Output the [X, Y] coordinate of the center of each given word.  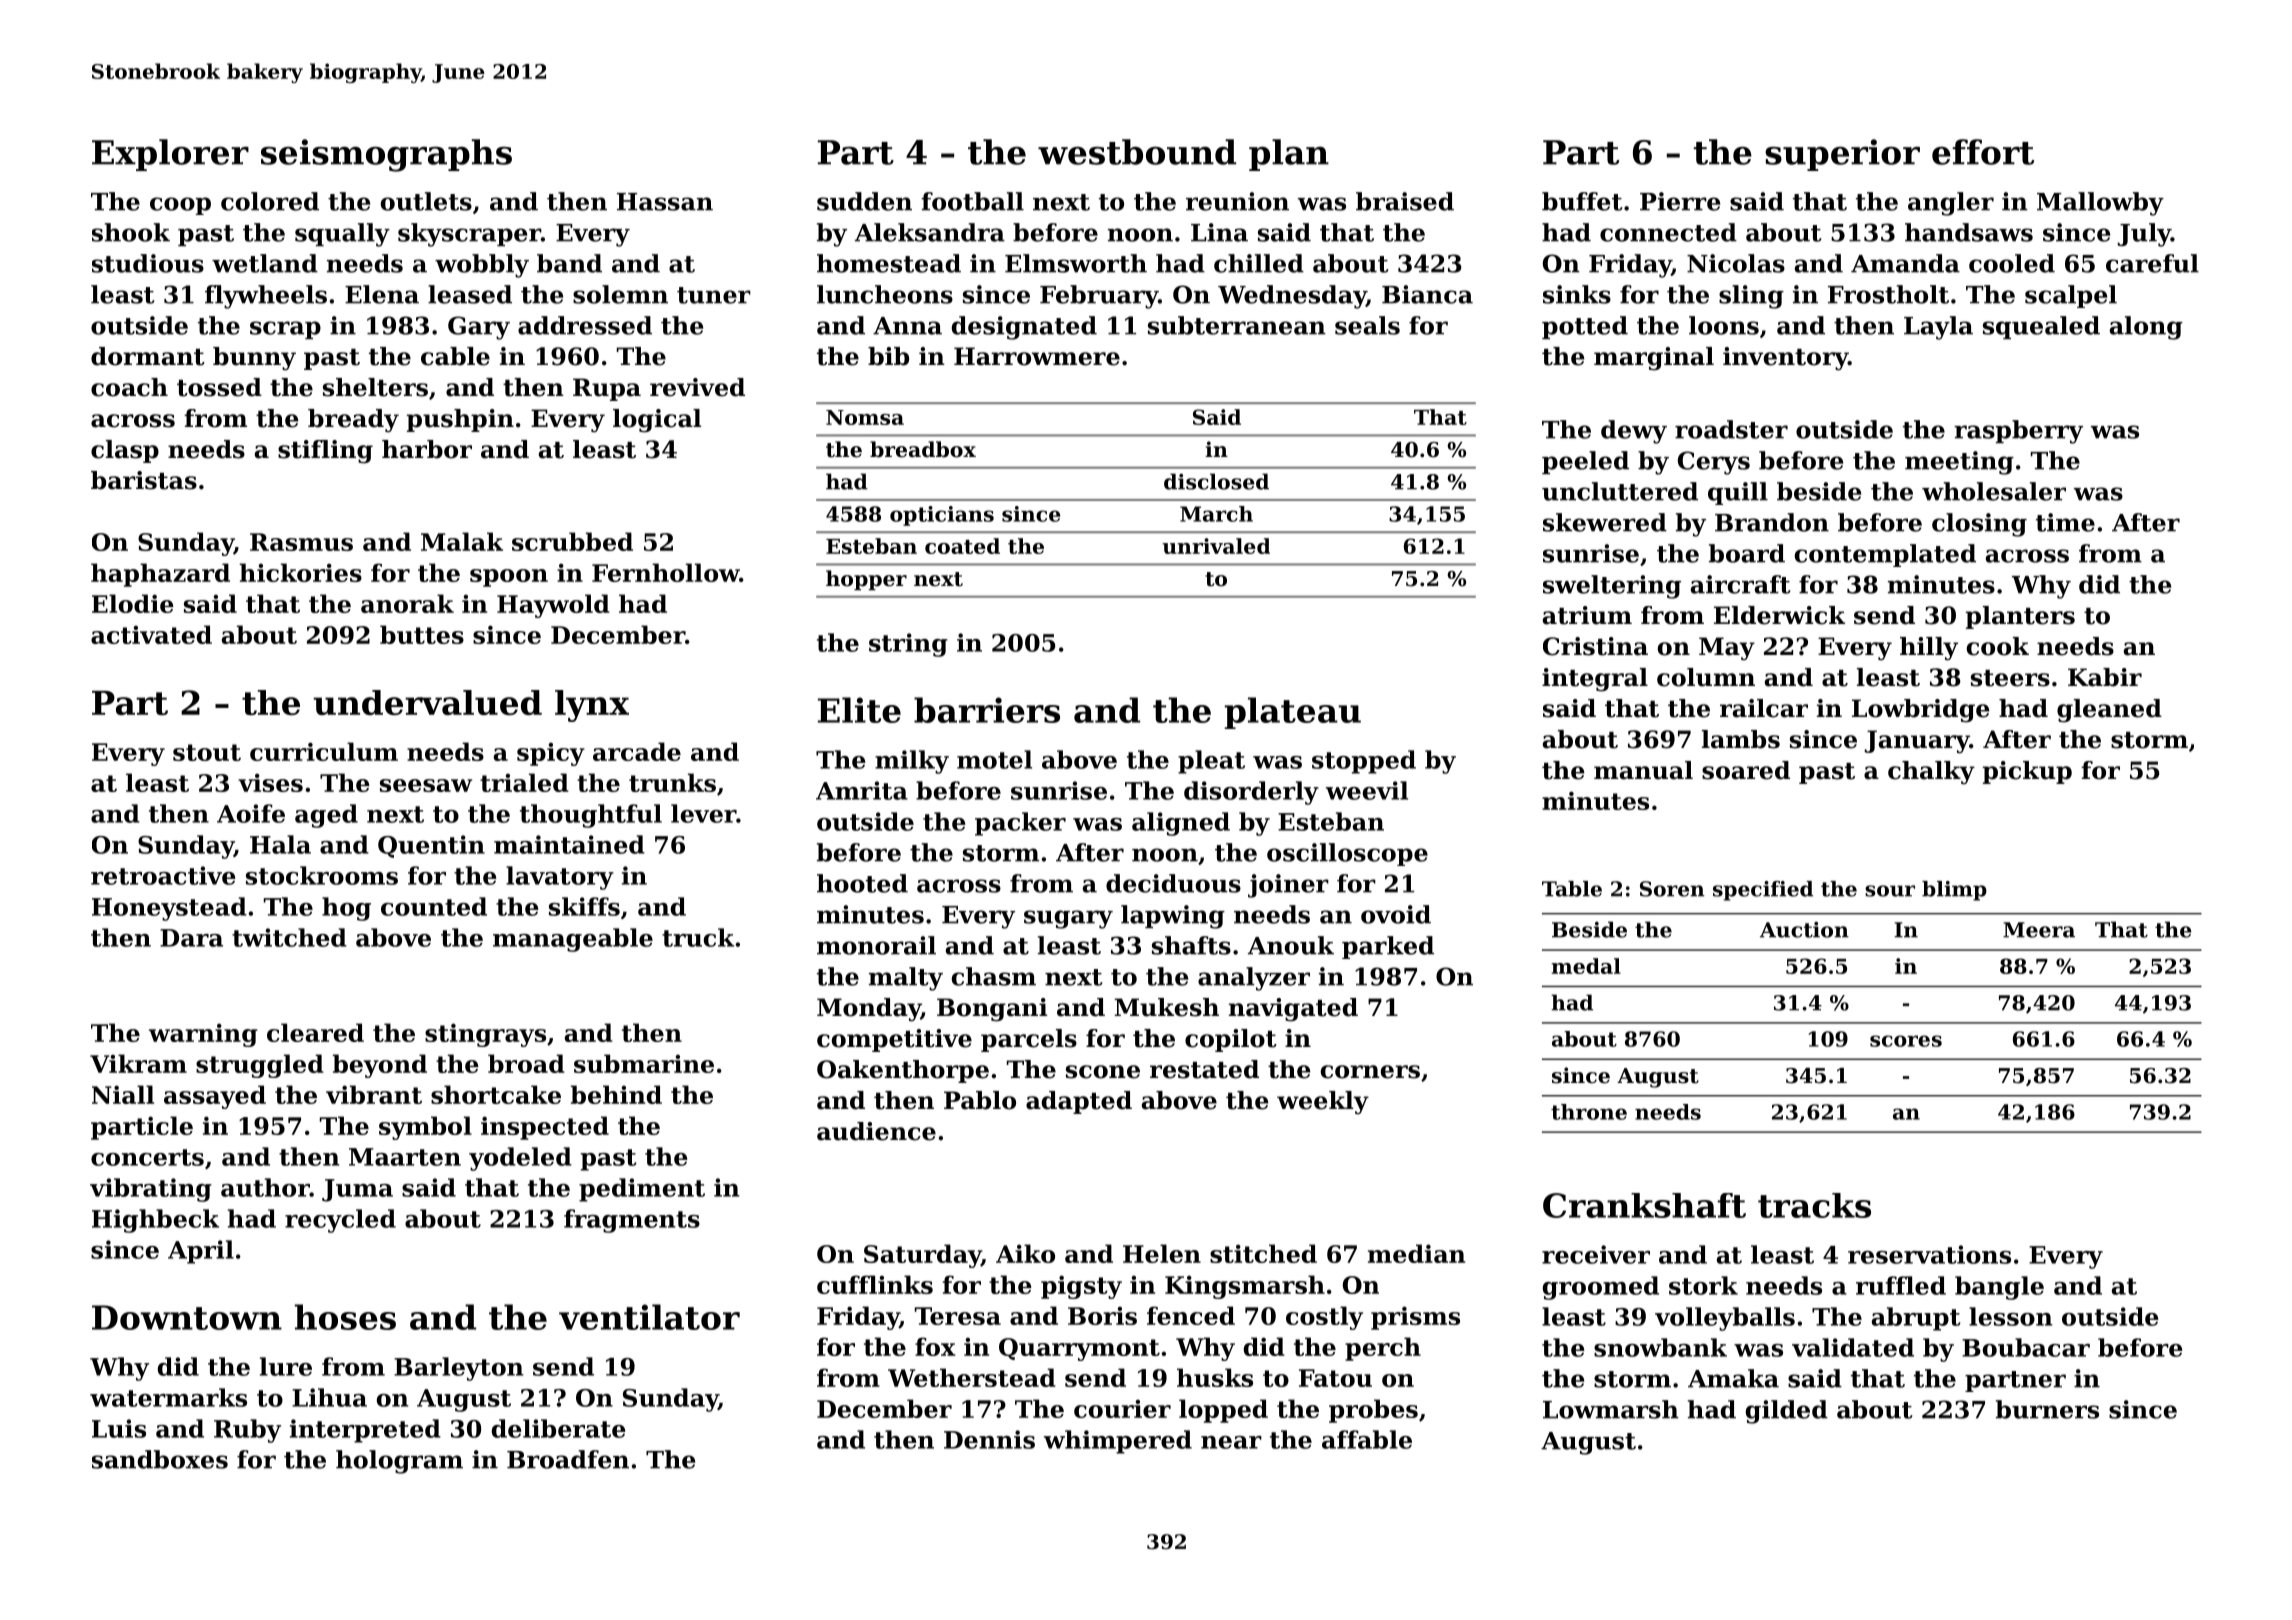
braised [1405, 201]
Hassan [665, 202]
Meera [2039, 930]
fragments [632, 1221]
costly [1324, 1318]
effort [1983, 152]
